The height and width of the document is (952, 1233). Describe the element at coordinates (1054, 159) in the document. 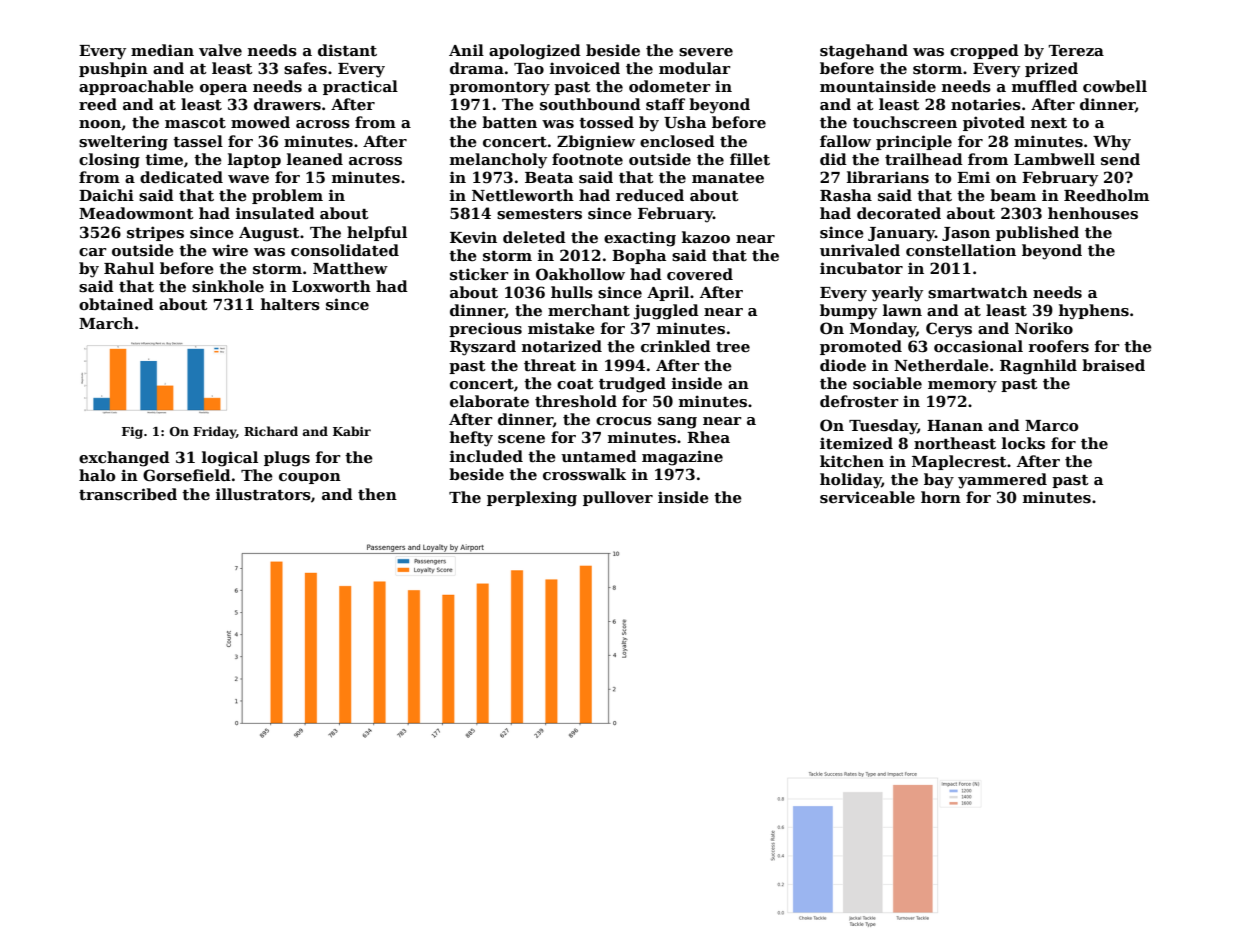

I see `Lambwell` at that location.
